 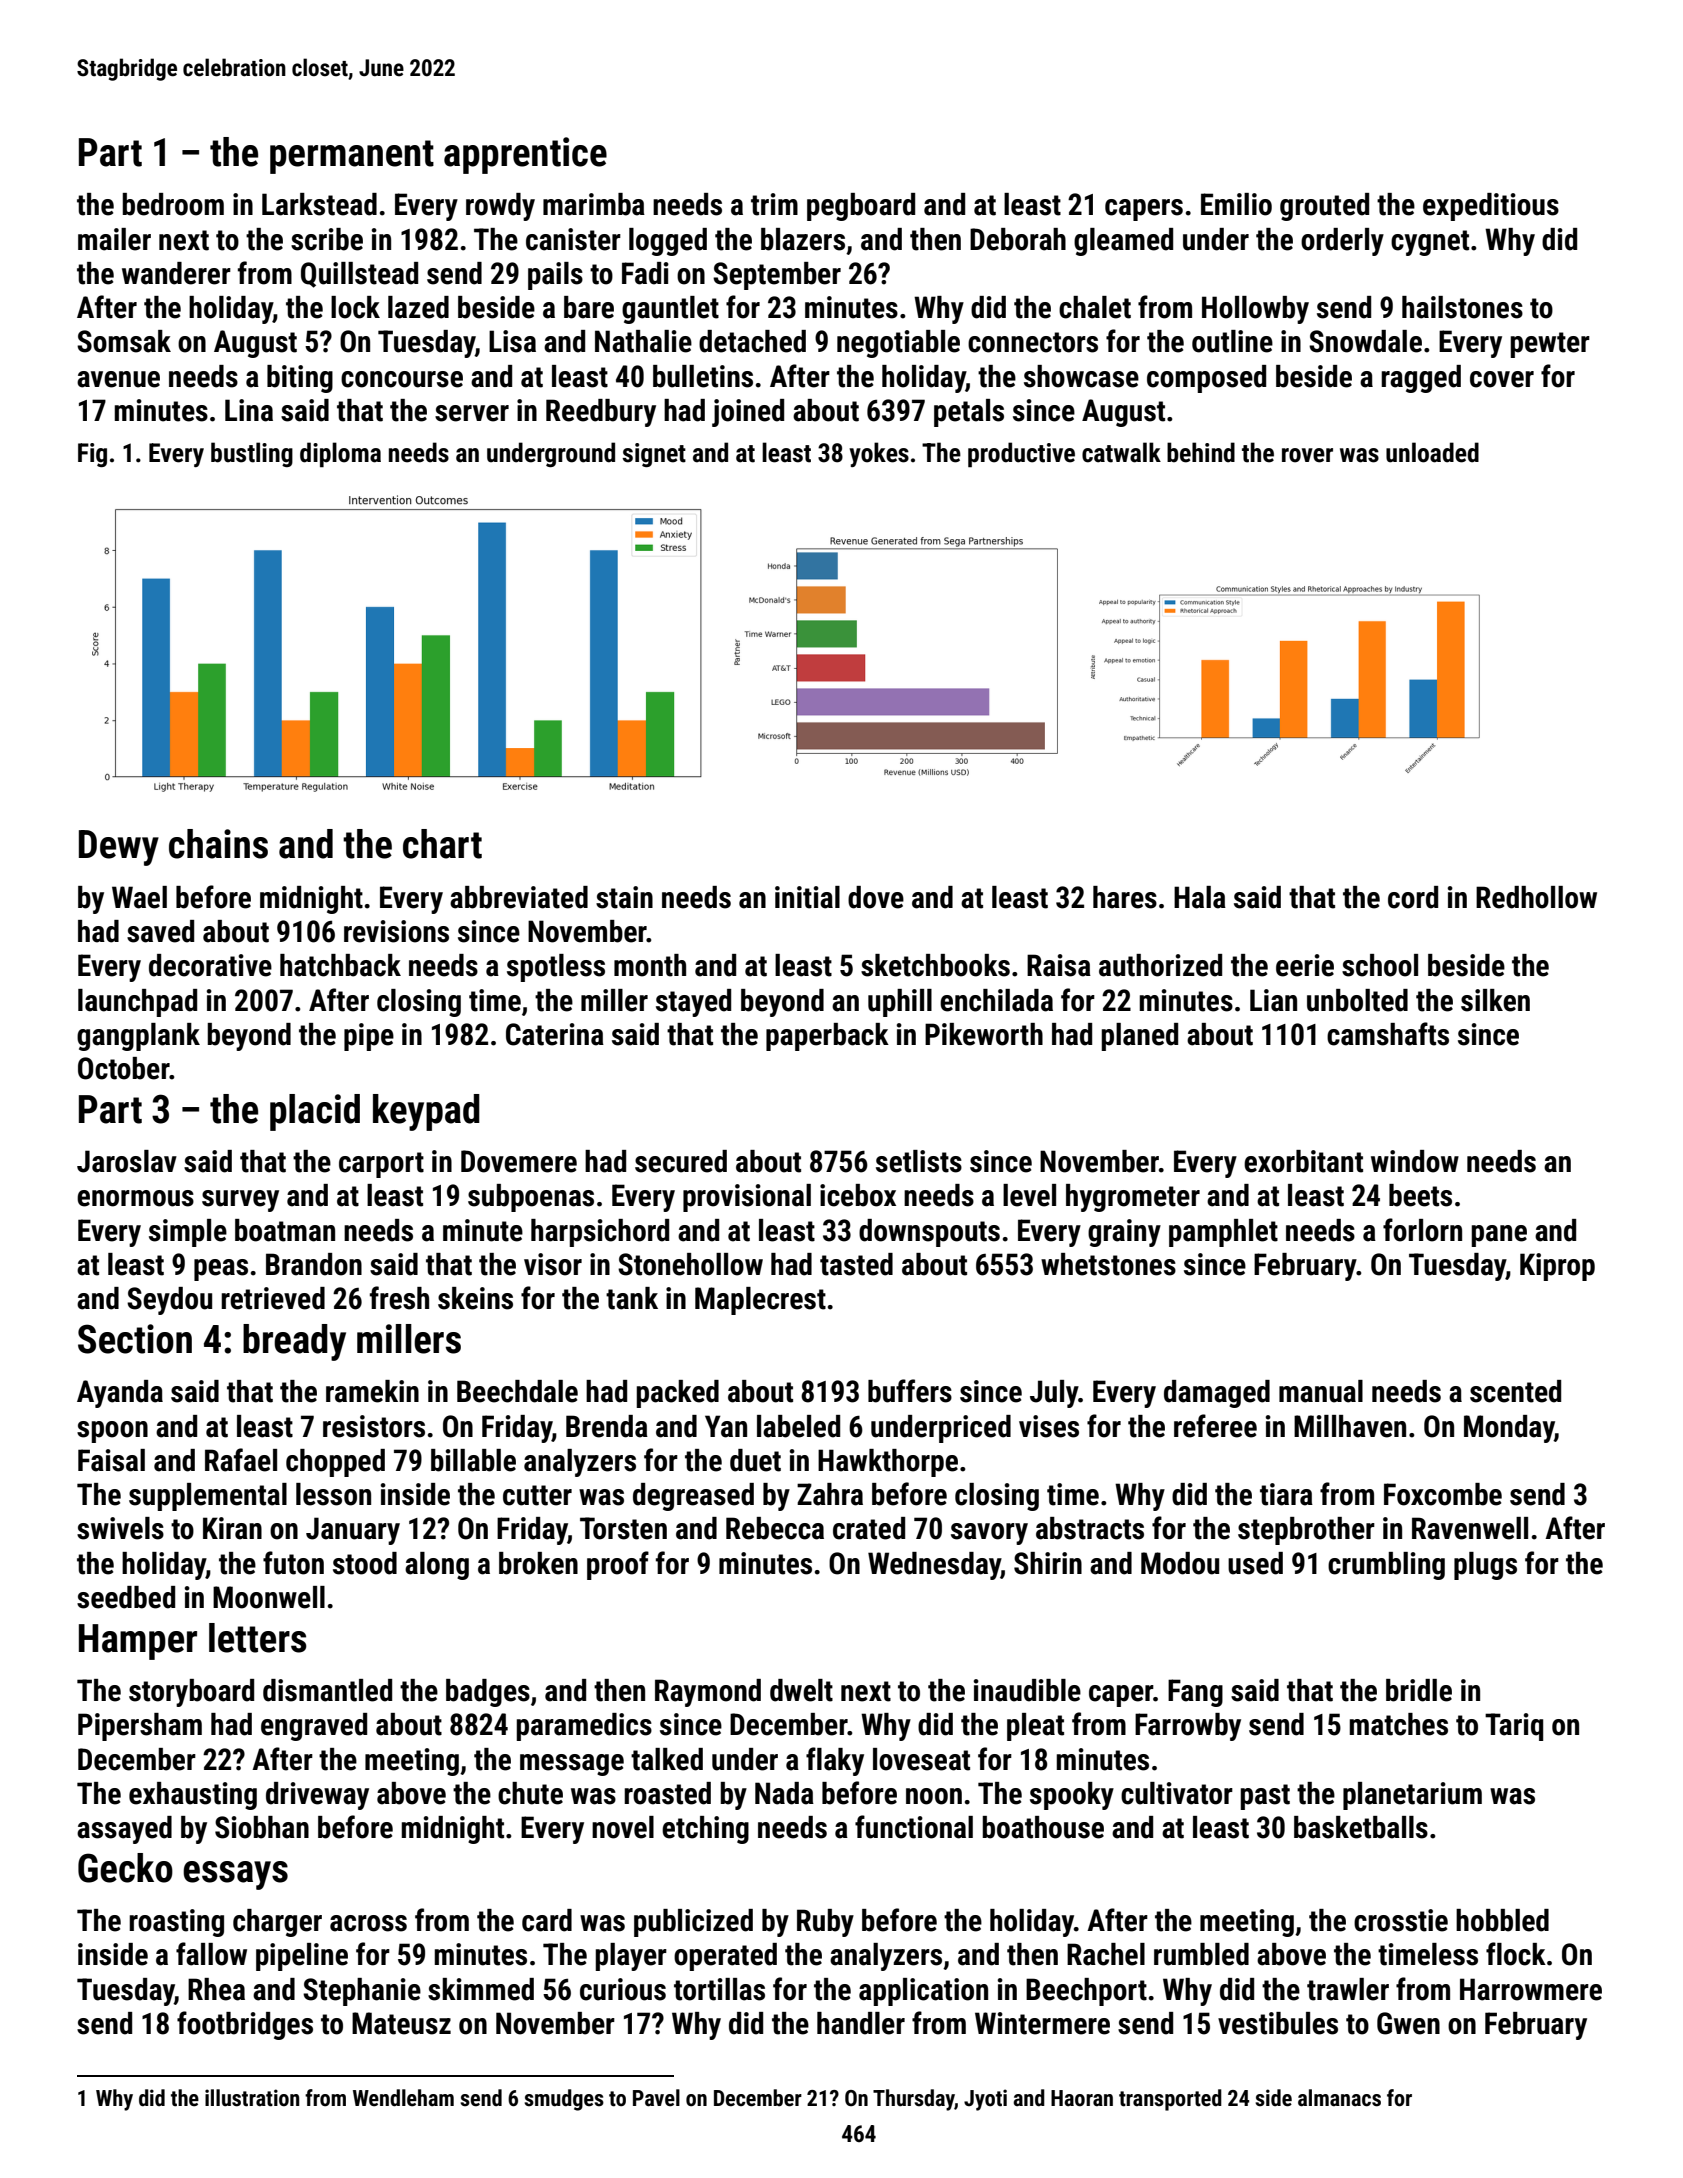 I want to click on window, so click(x=1415, y=1161).
